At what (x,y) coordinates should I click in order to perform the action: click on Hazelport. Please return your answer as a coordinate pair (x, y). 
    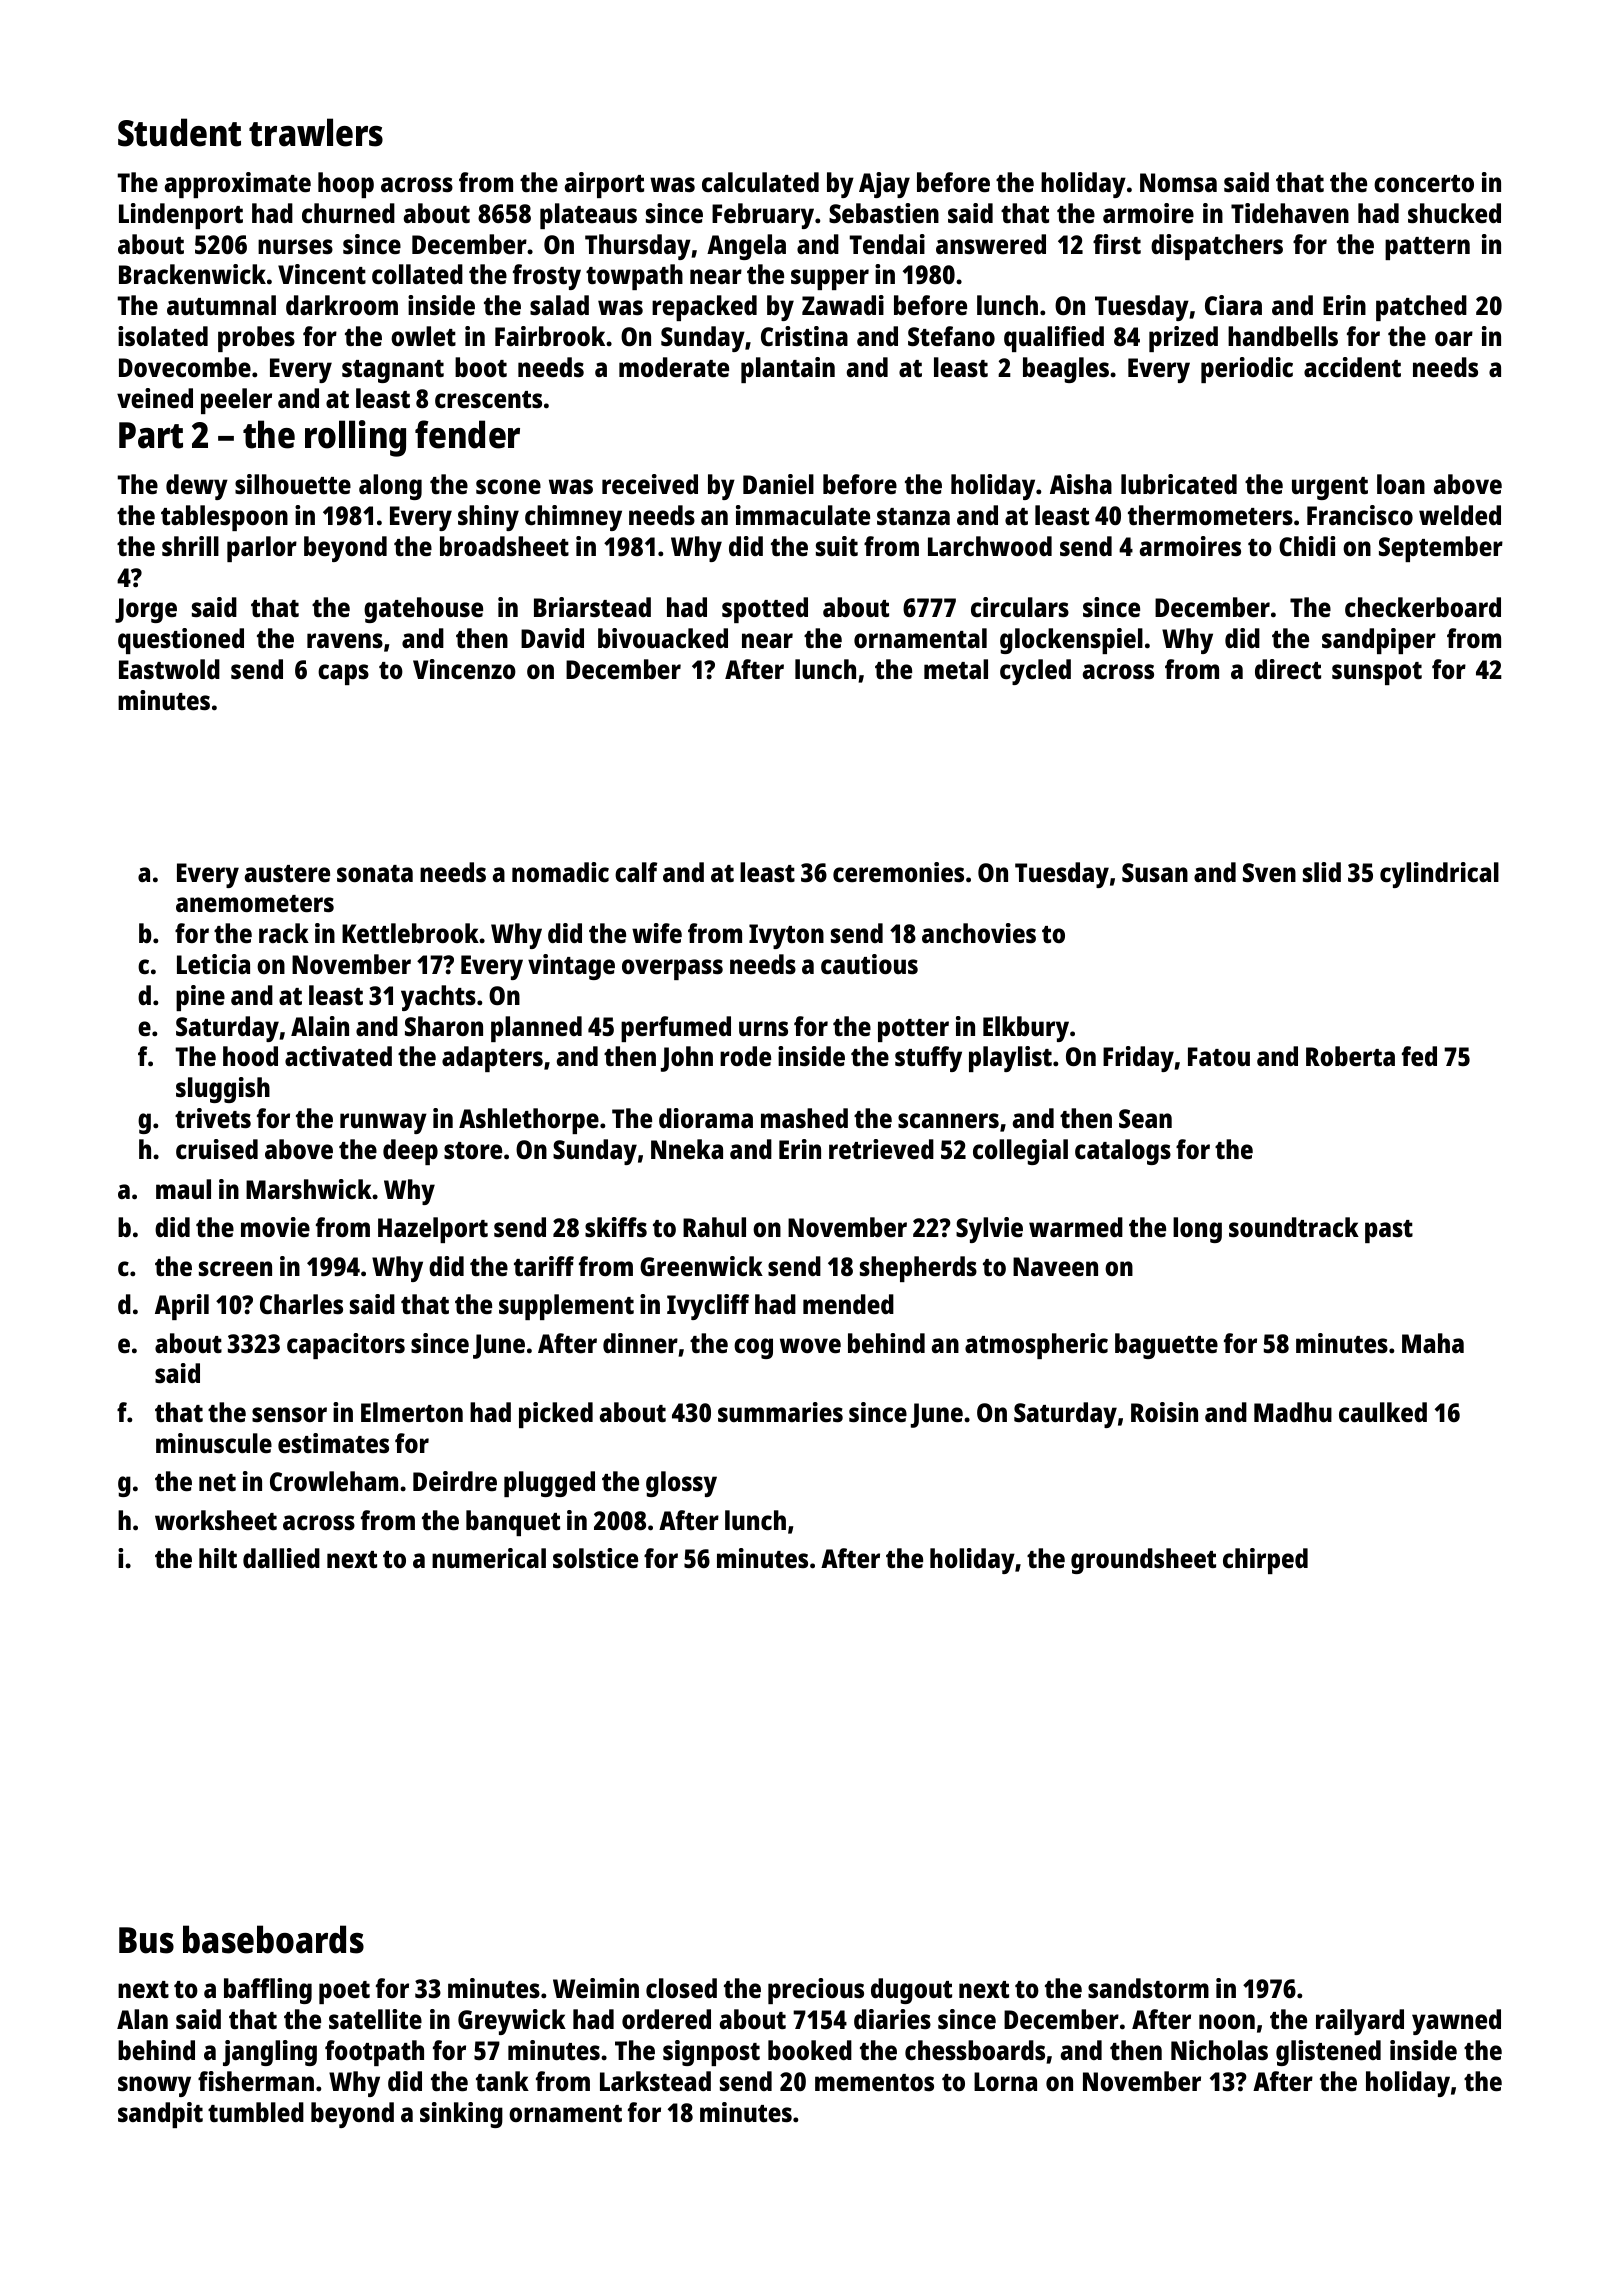
    Looking at the image, I should click on (433, 1230).
